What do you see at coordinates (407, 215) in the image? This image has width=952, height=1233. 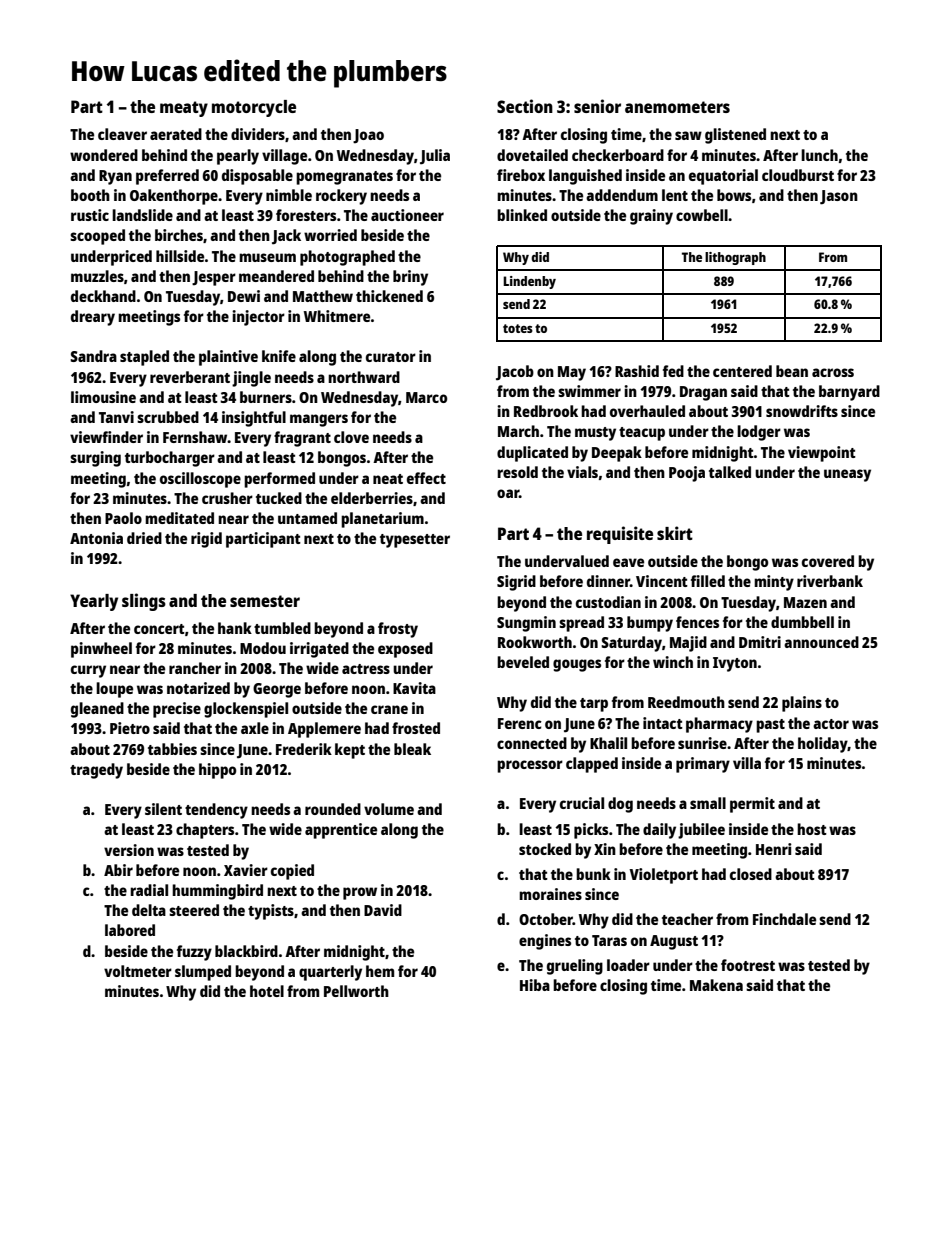 I see `auctioneer` at bounding box center [407, 215].
